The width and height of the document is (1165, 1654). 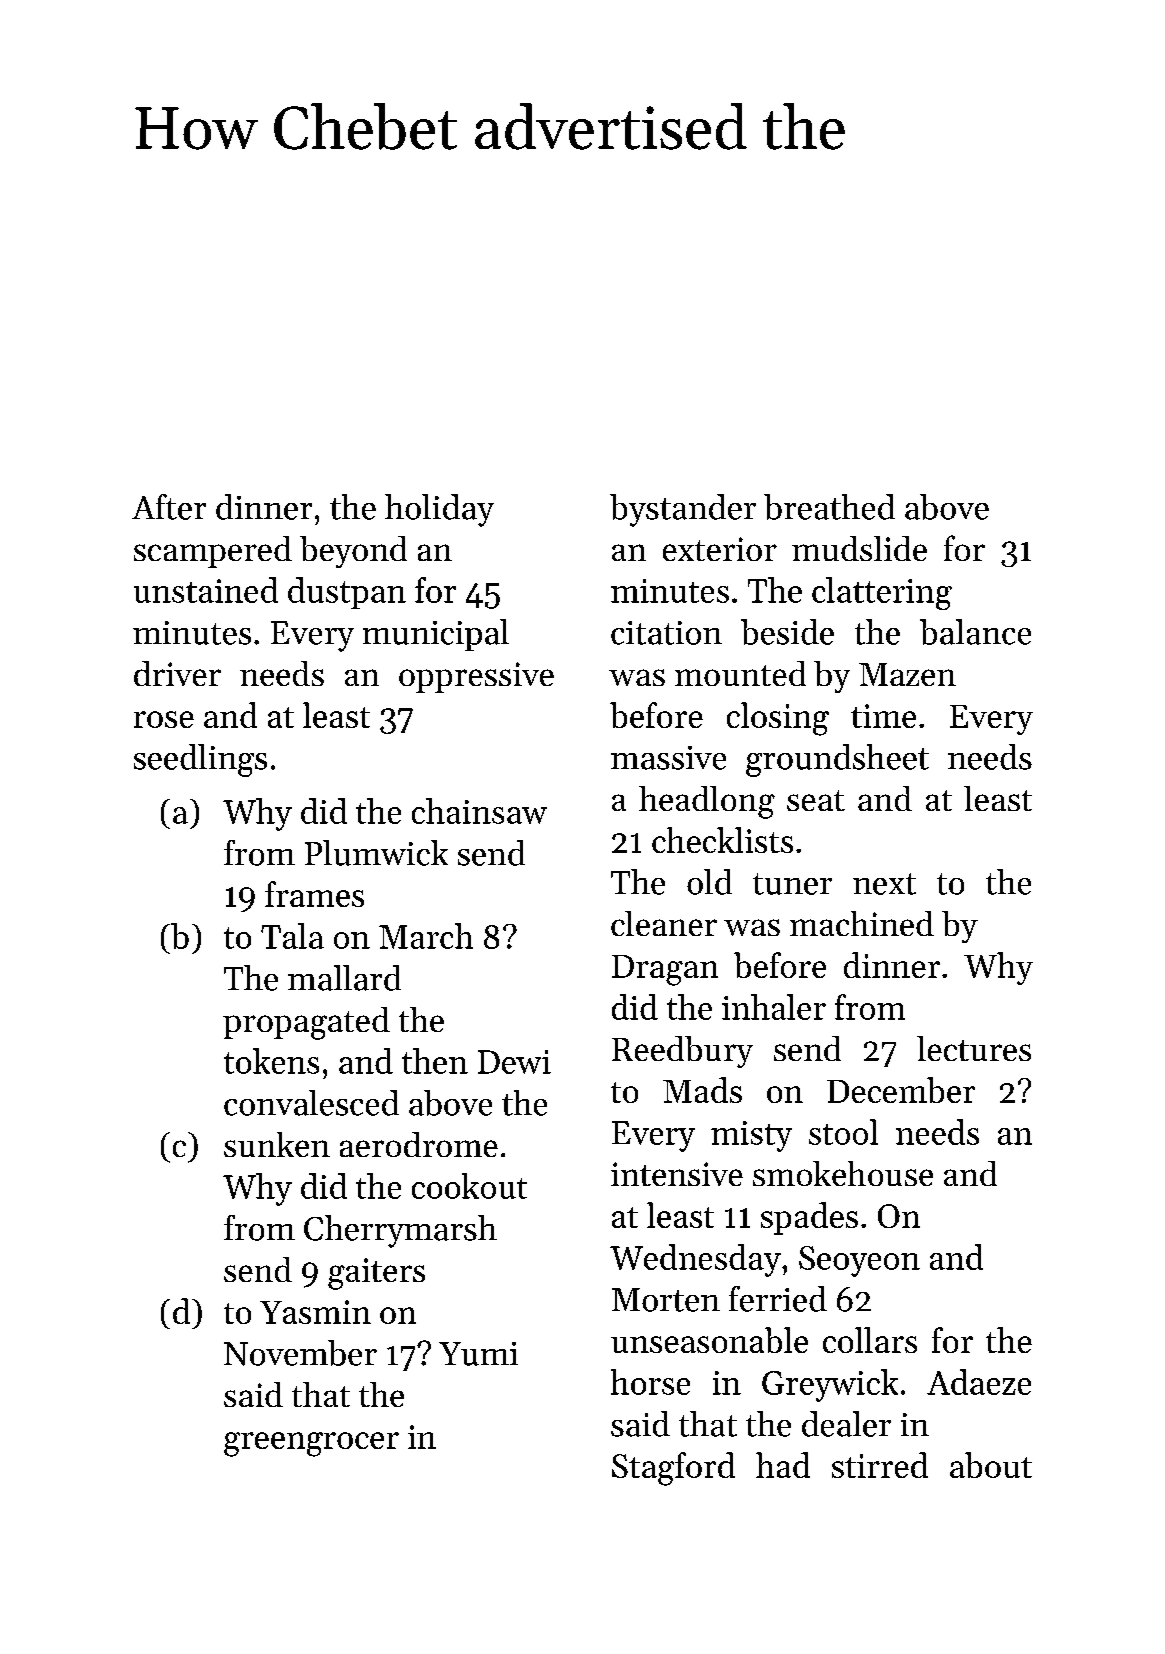 I want to click on machined, so click(x=862, y=923).
